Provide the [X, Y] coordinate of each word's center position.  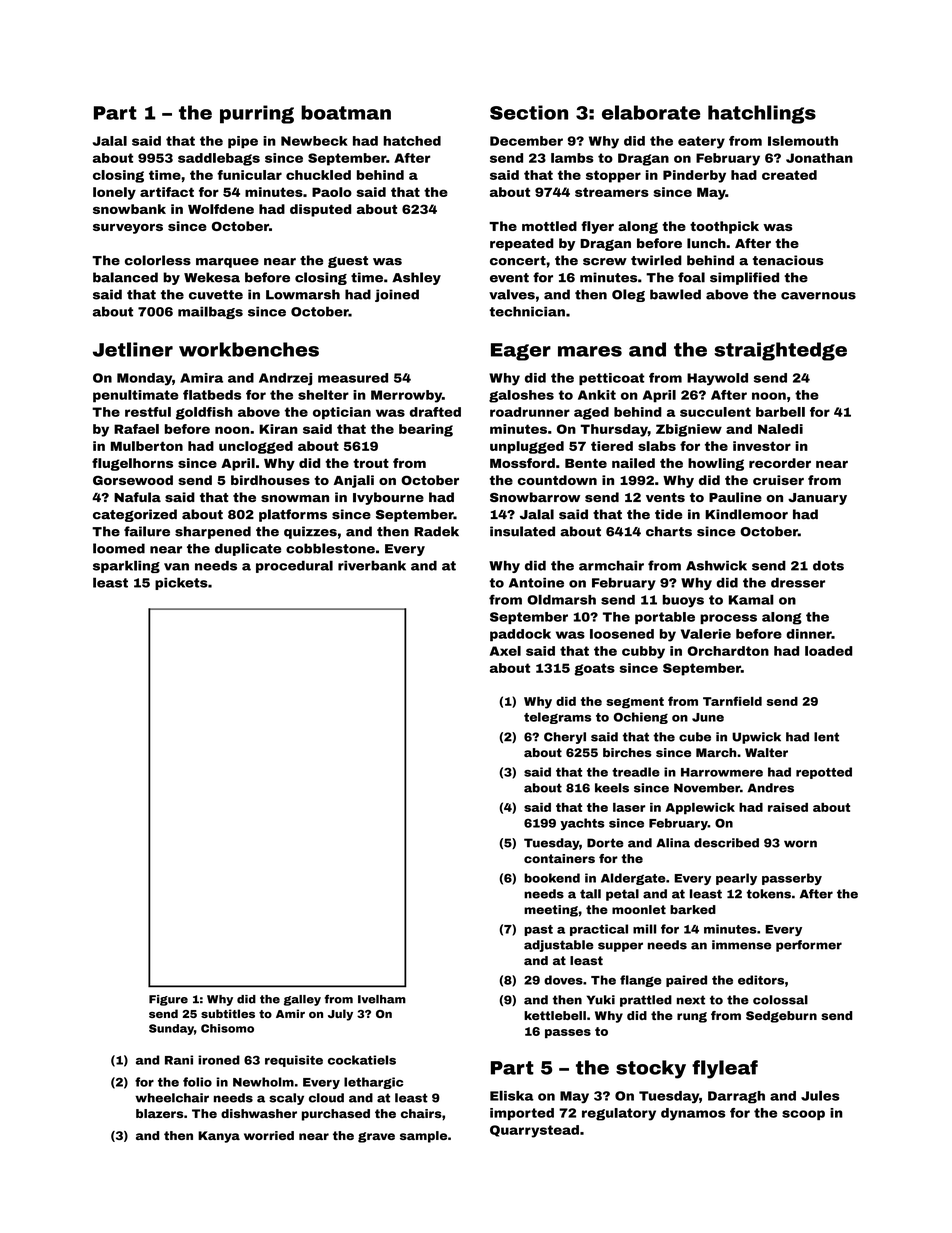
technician [527, 311]
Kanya [219, 1137]
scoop [803, 1115]
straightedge [780, 351]
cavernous [818, 296]
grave [376, 1137]
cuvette [216, 295]
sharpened [213, 532]
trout [371, 463]
